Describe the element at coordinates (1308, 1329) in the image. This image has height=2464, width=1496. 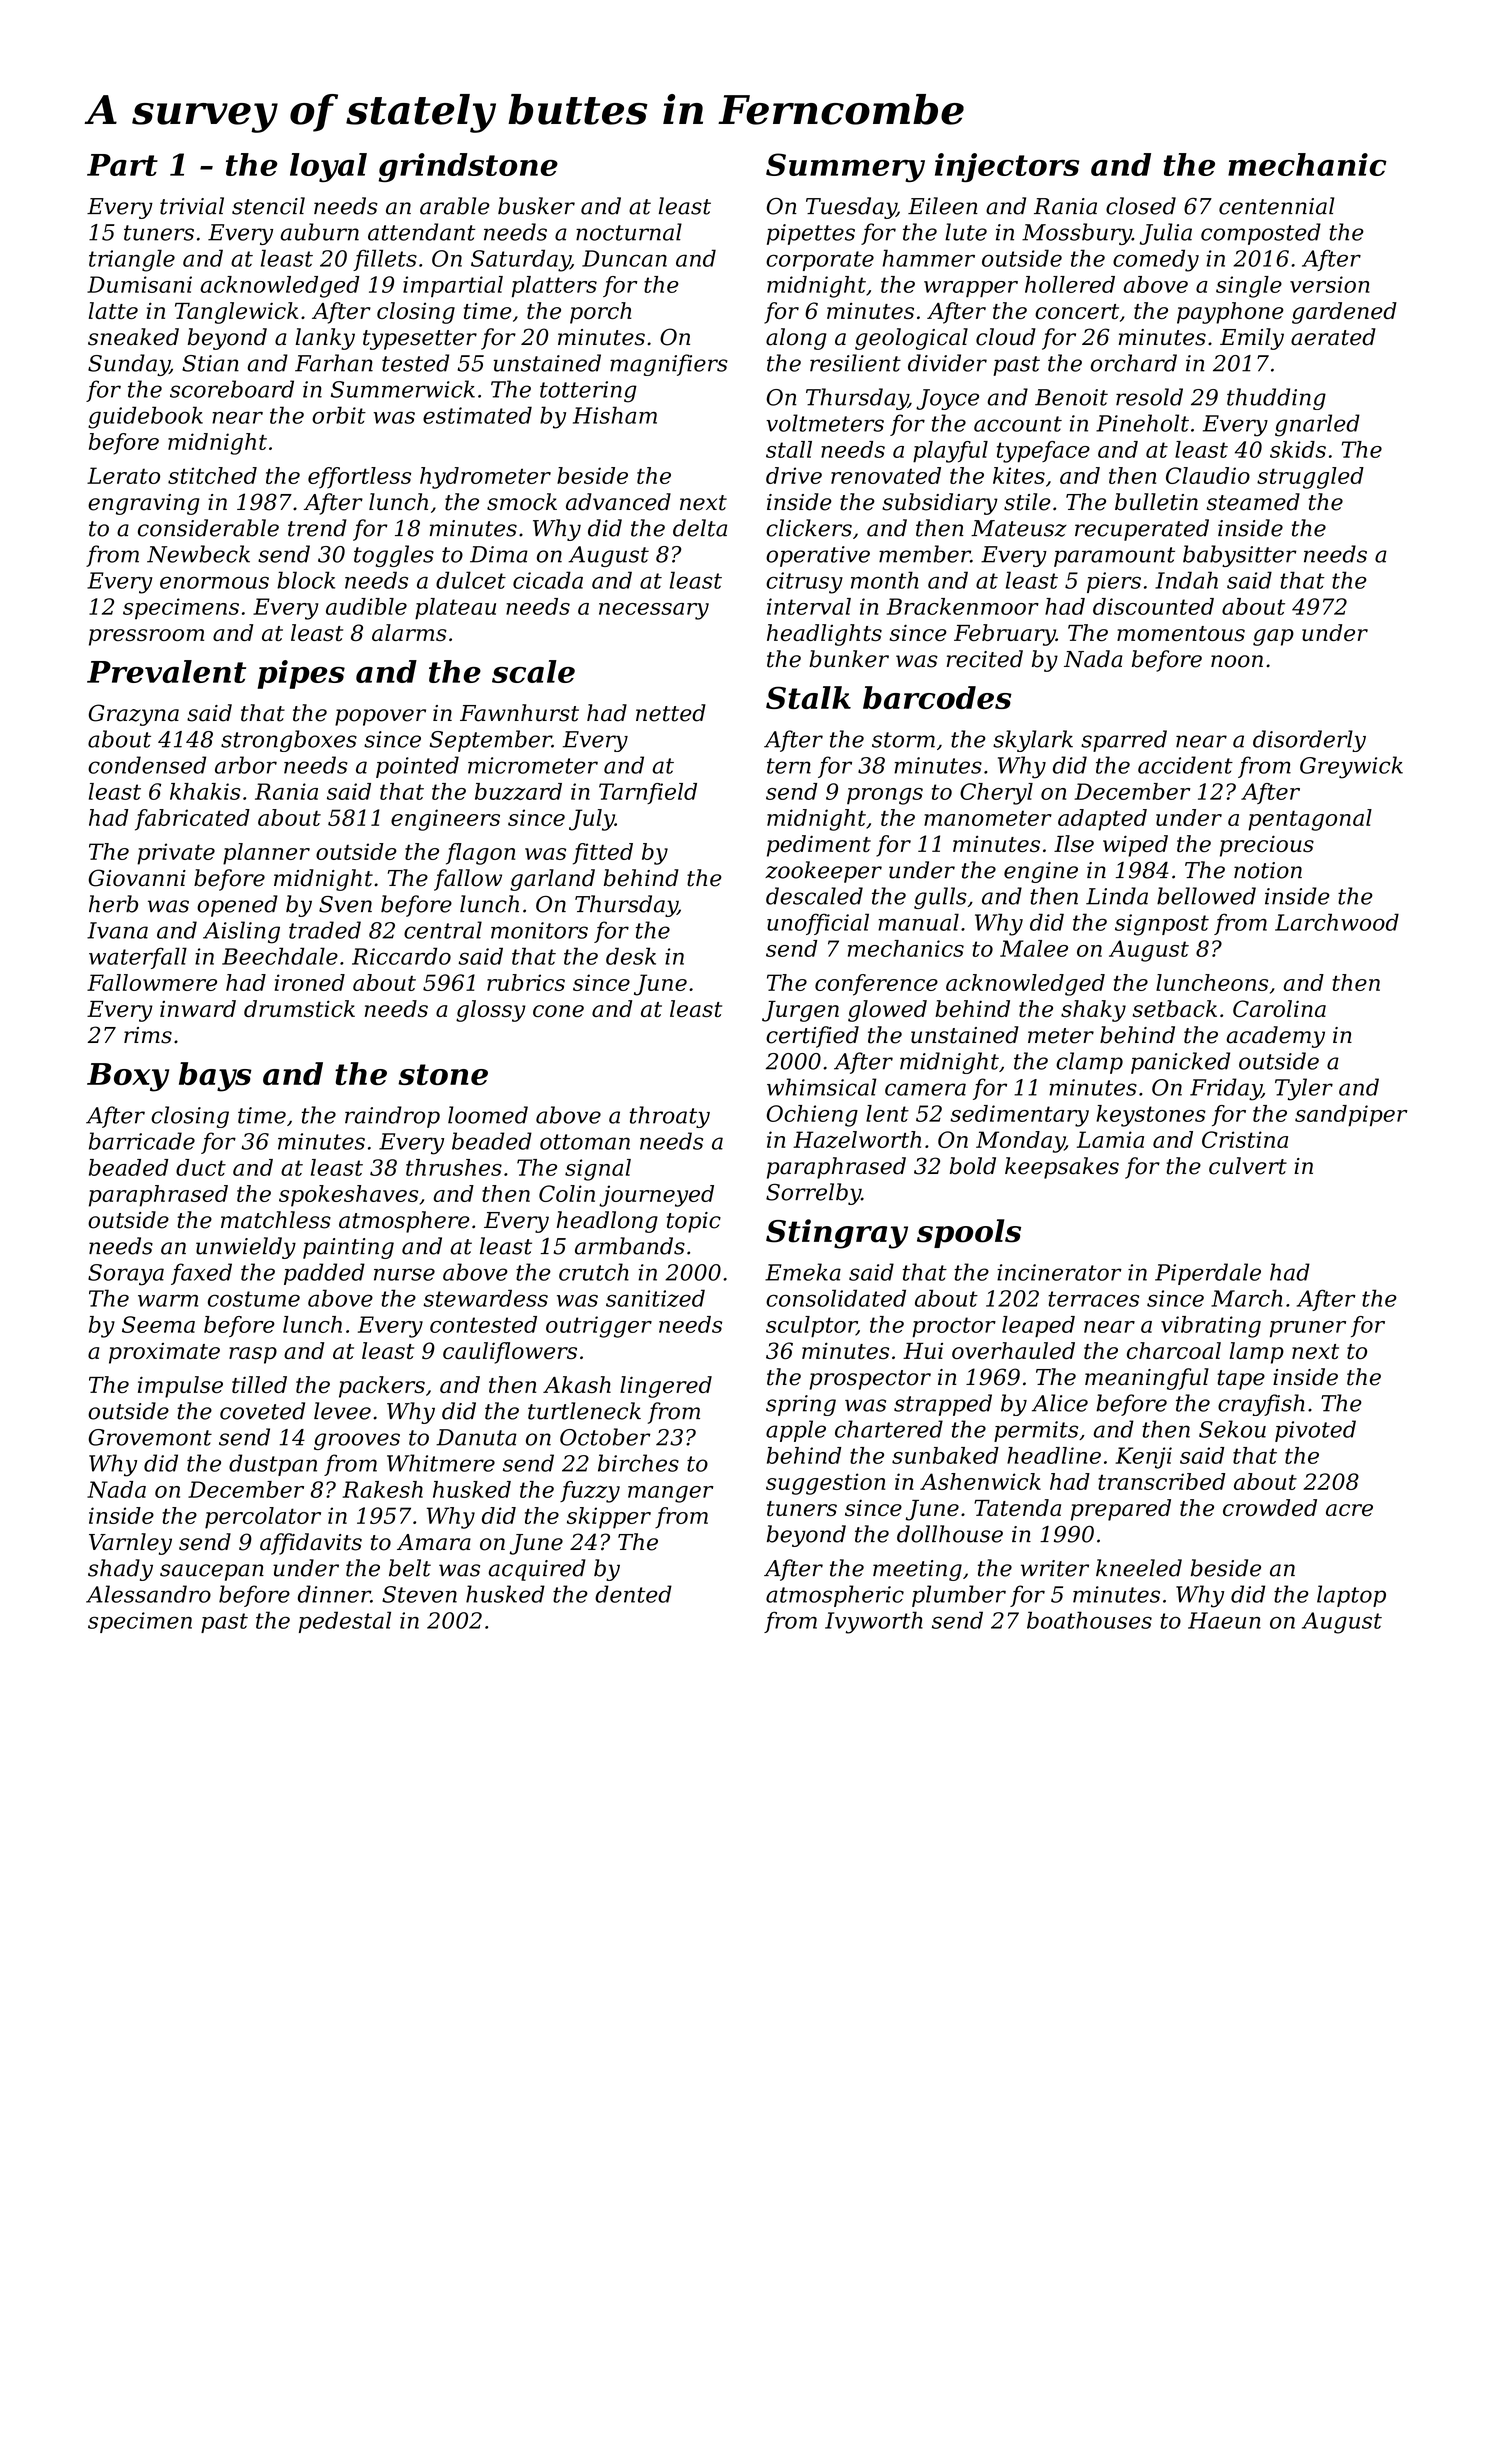
I see `pruner` at that location.
